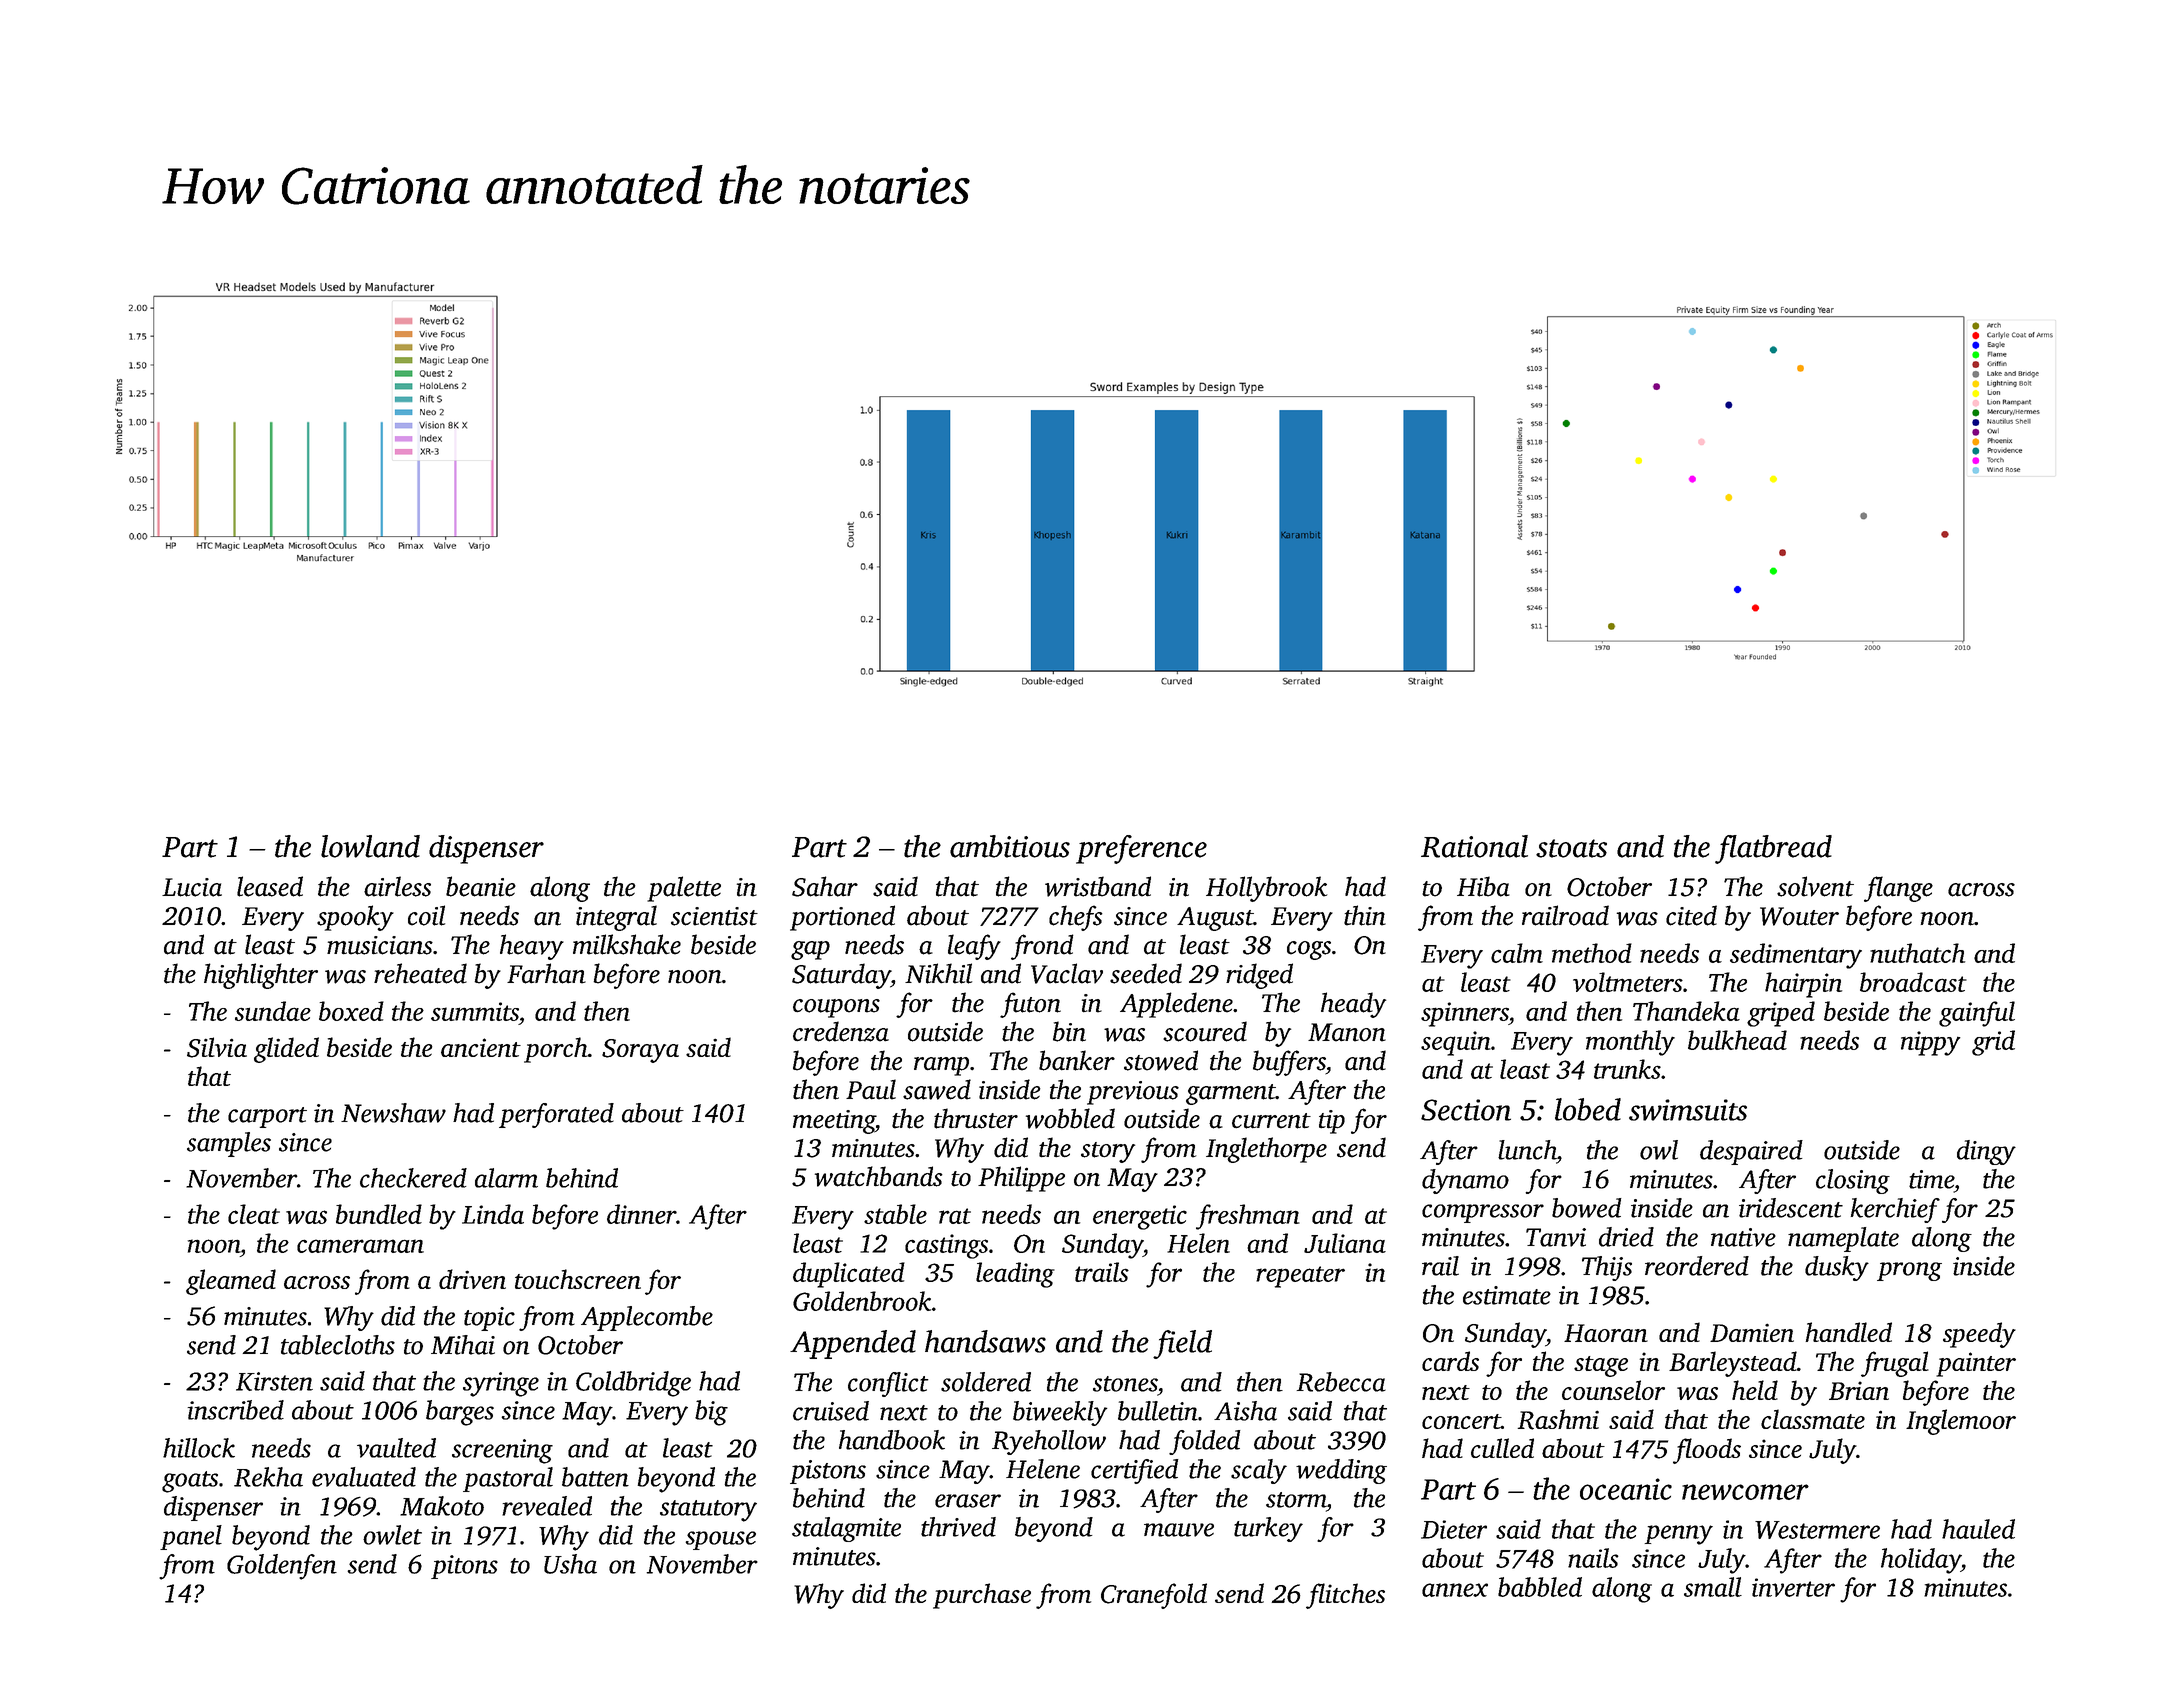  I want to click on castings, so click(946, 1246).
